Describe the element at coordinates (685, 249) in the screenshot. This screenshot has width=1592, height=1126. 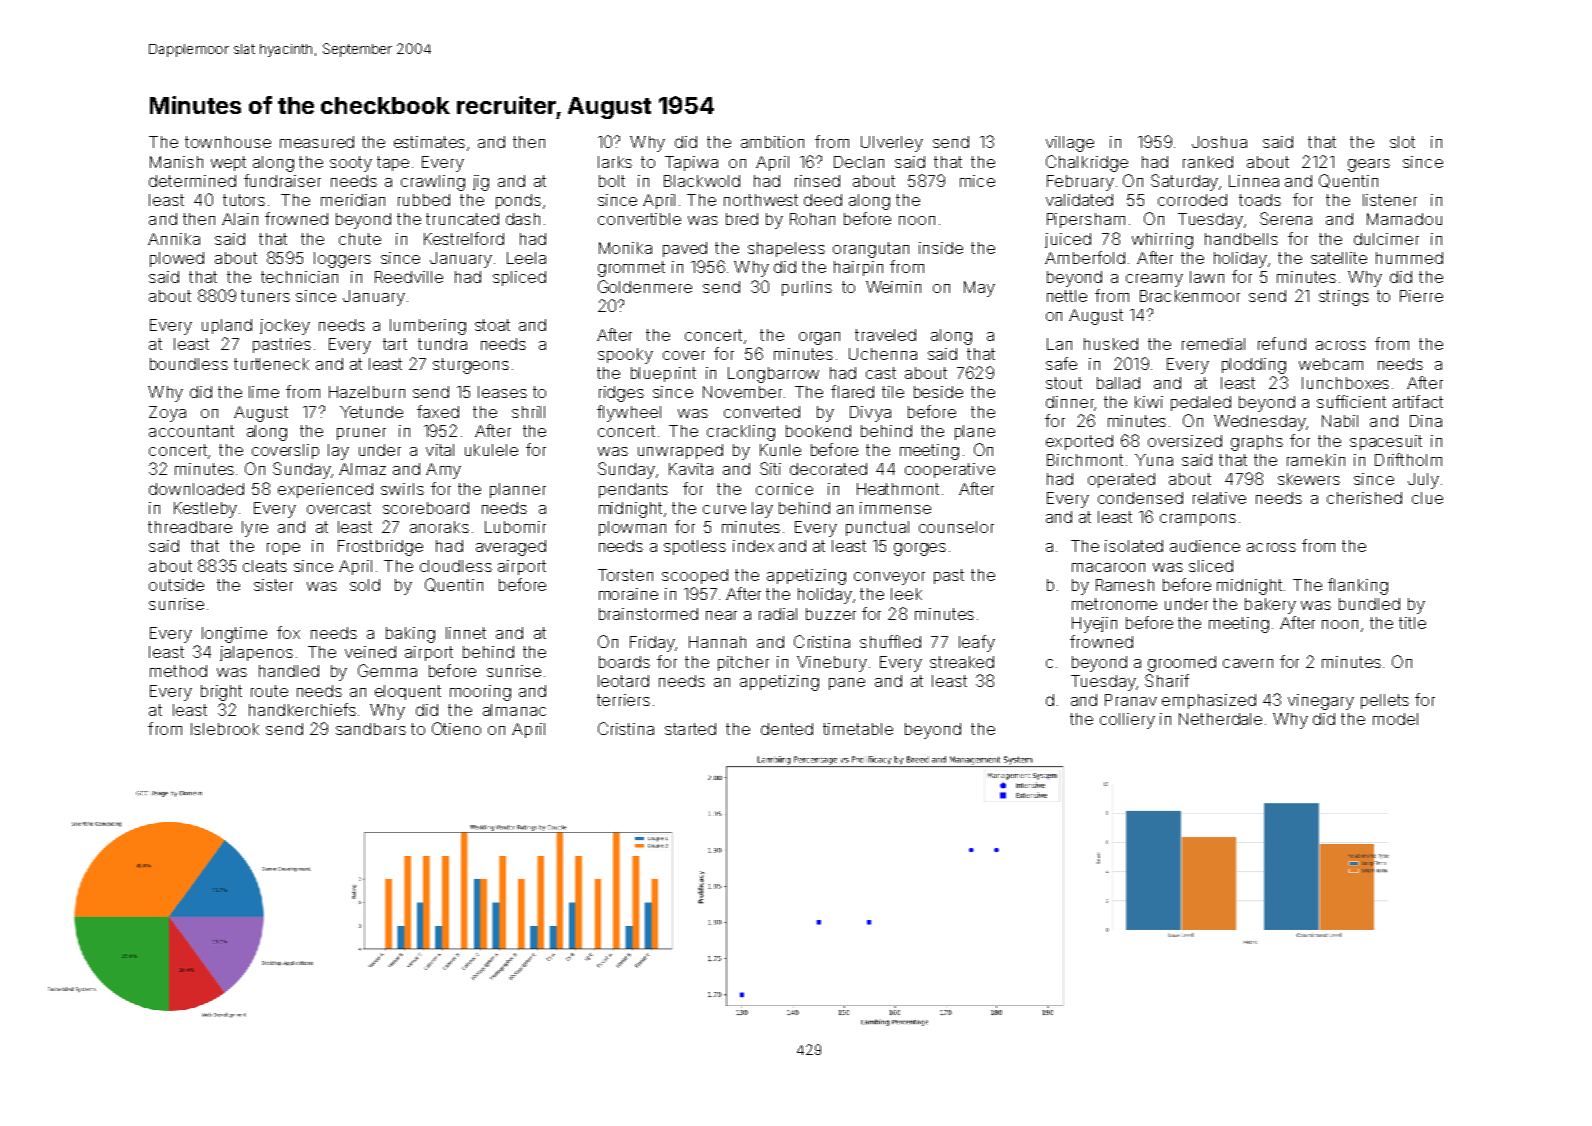
I see `paved` at that location.
